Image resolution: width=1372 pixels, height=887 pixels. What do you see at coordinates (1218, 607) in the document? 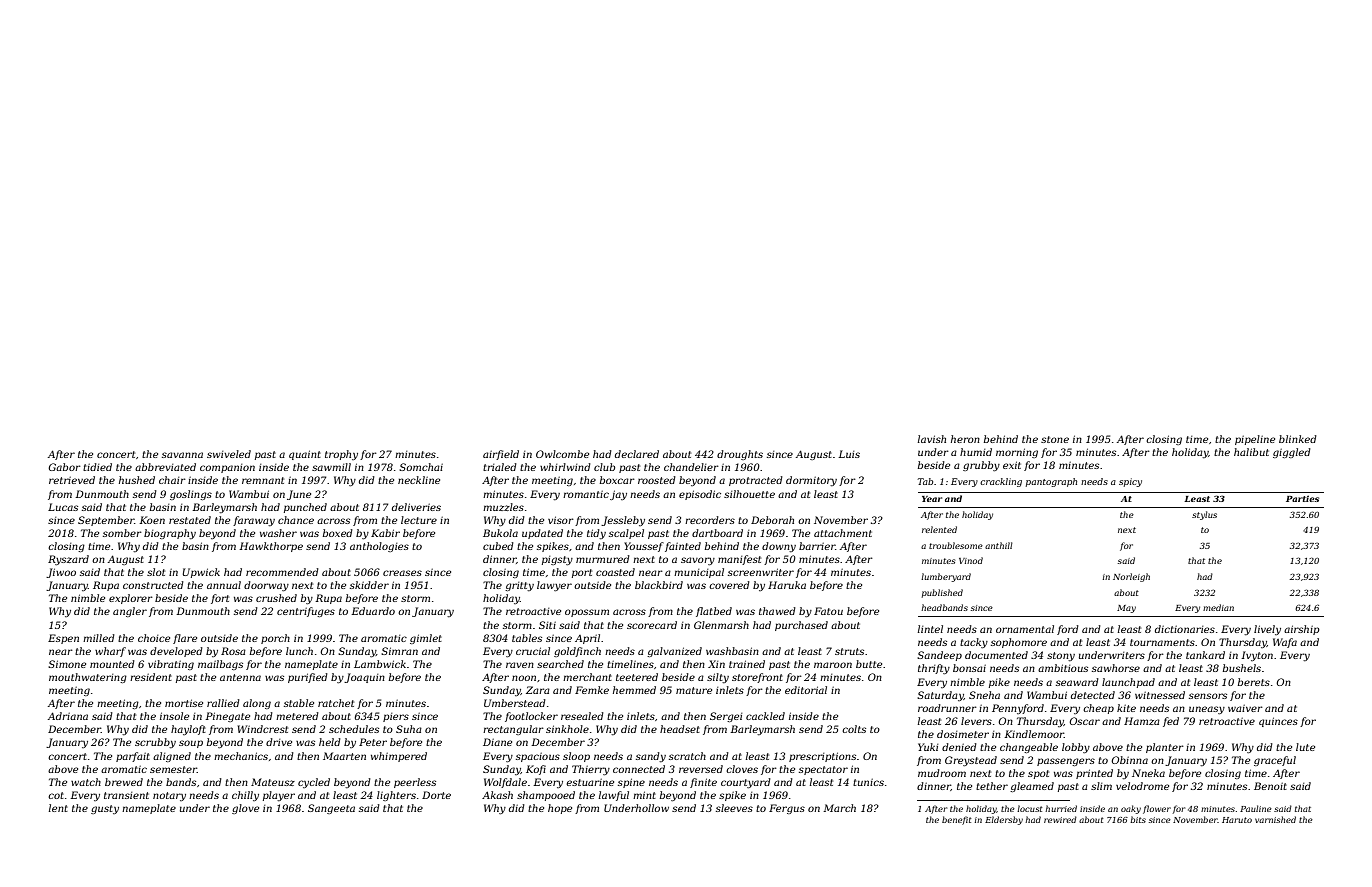
I see `median` at bounding box center [1218, 607].
